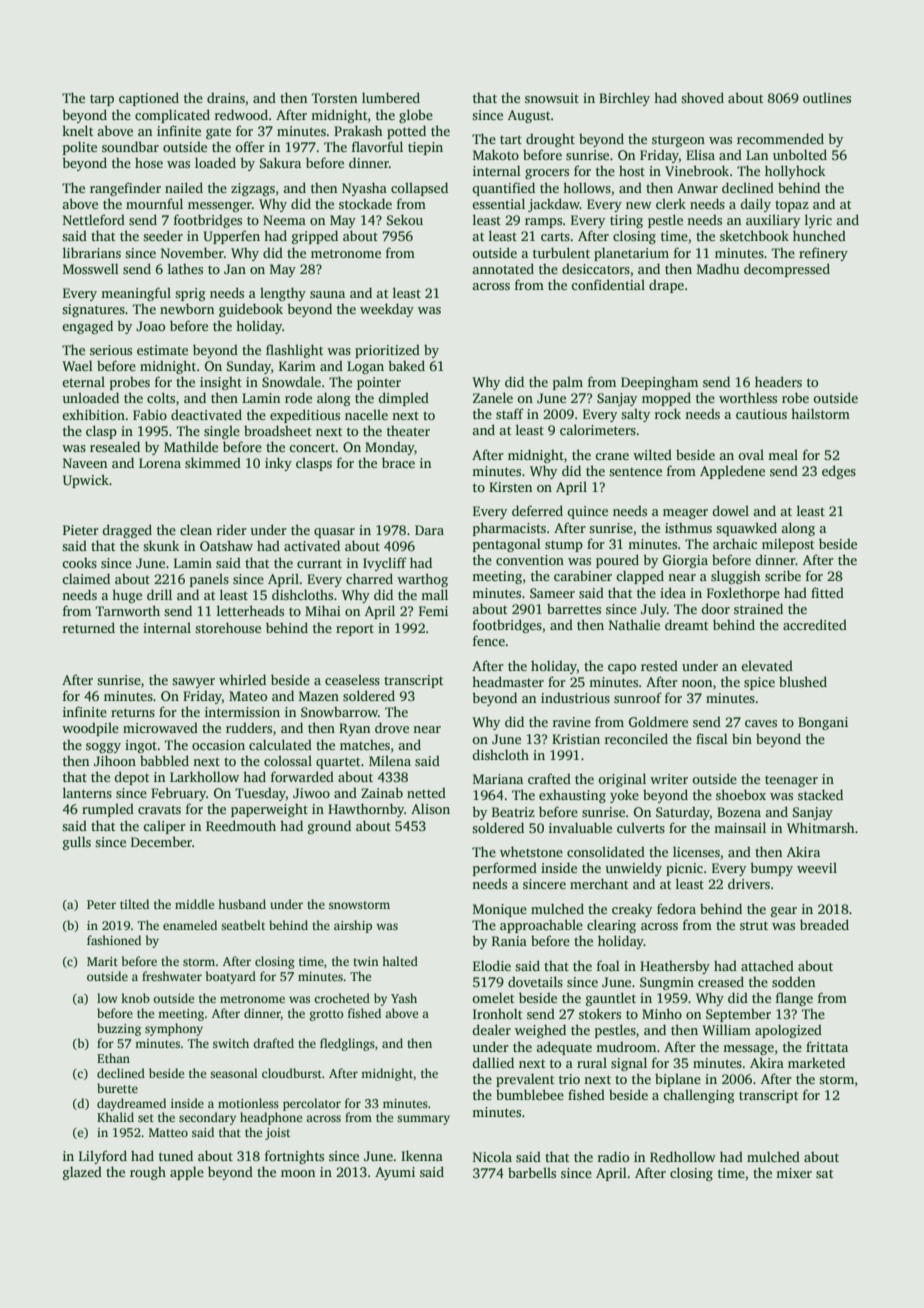  I want to click on captioned, so click(149, 99).
